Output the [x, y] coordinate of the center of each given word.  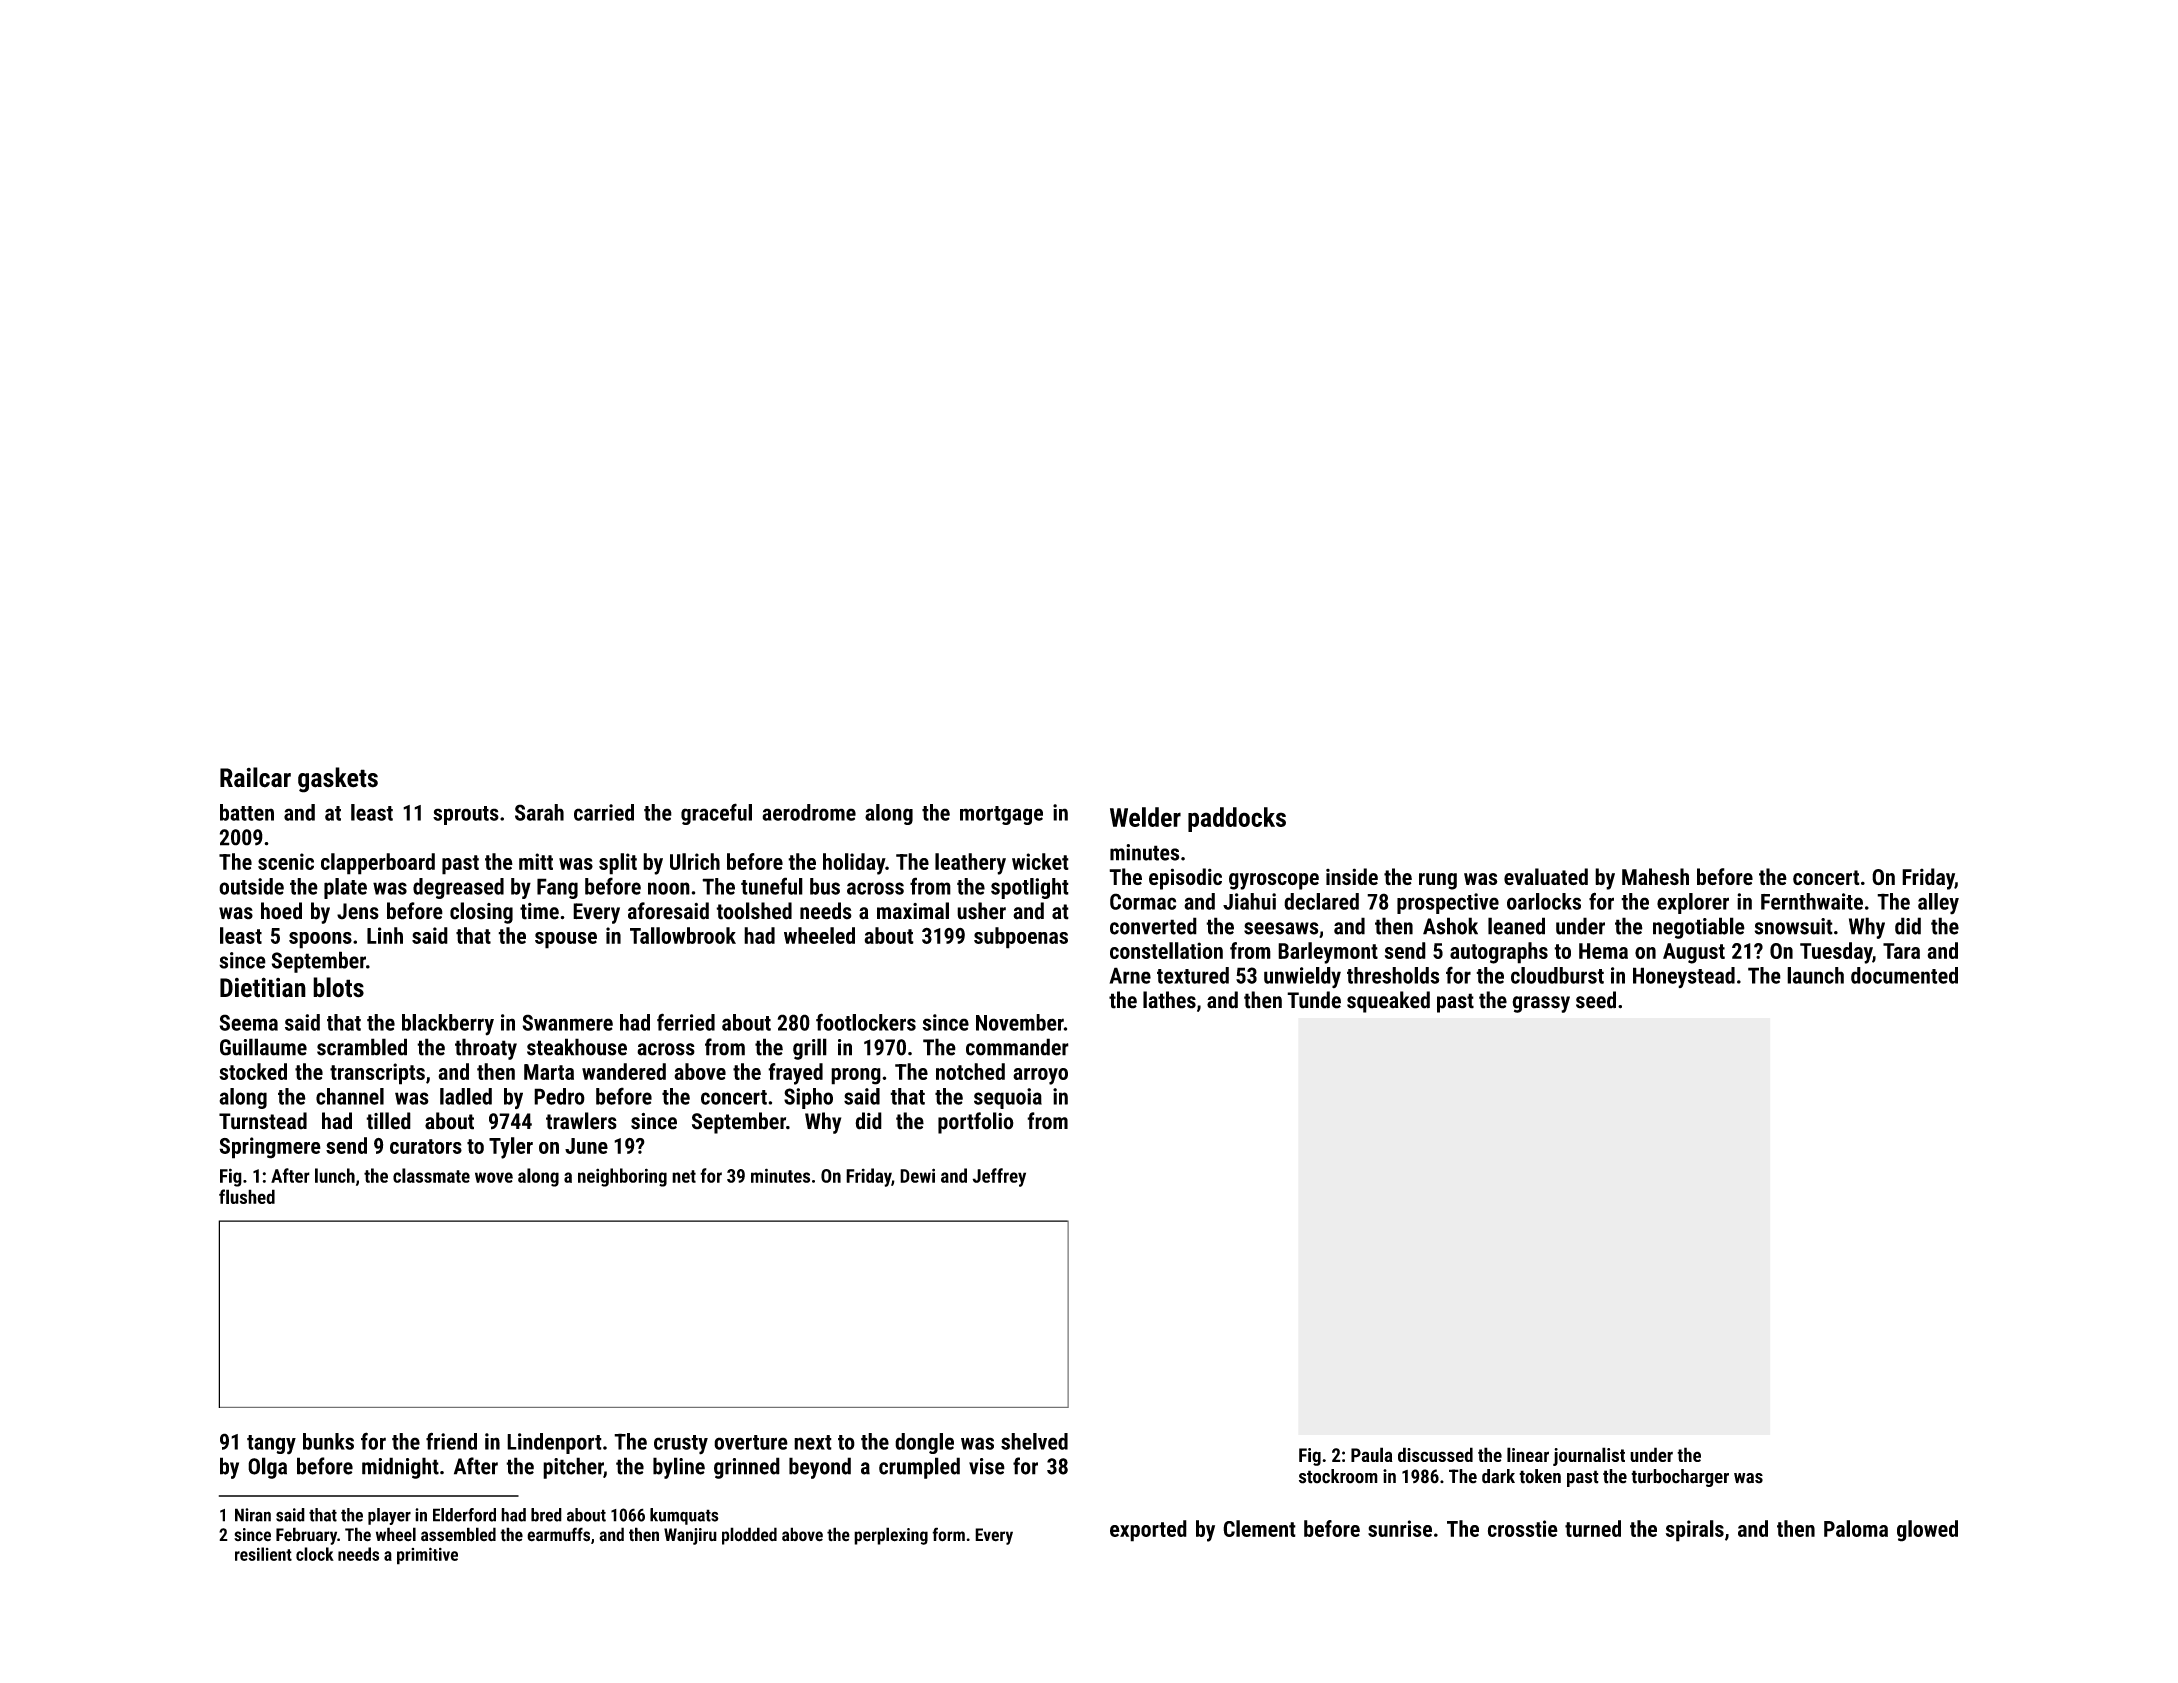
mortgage [1001, 815]
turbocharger [1680, 1478]
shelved [1034, 1441]
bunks [328, 1441]
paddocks [1237, 819]
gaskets [338, 780]
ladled [466, 1096]
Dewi [917, 1175]
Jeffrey [999, 1177]
